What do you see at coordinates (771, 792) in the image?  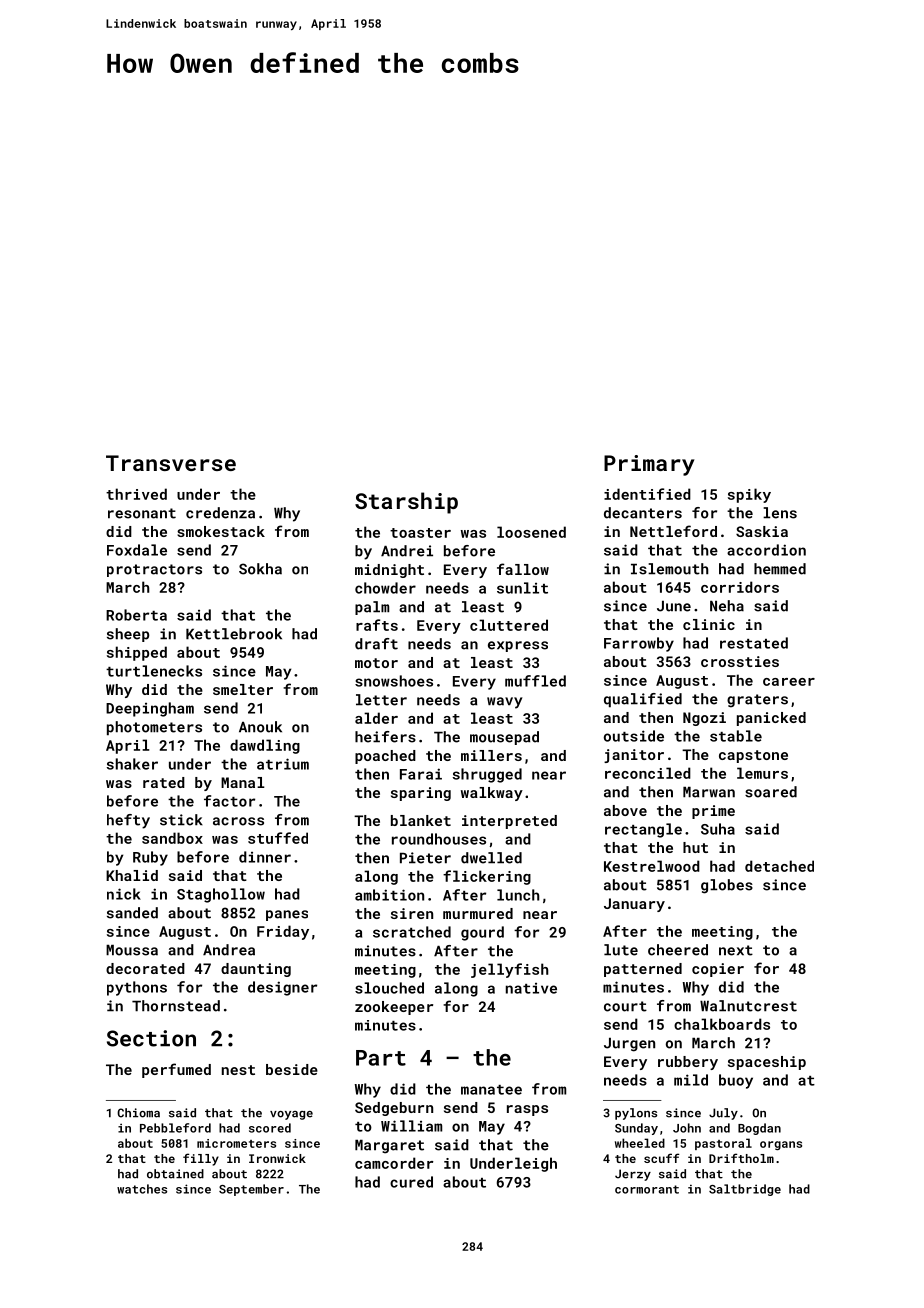 I see `soared` at bounding box center [771, 792].
